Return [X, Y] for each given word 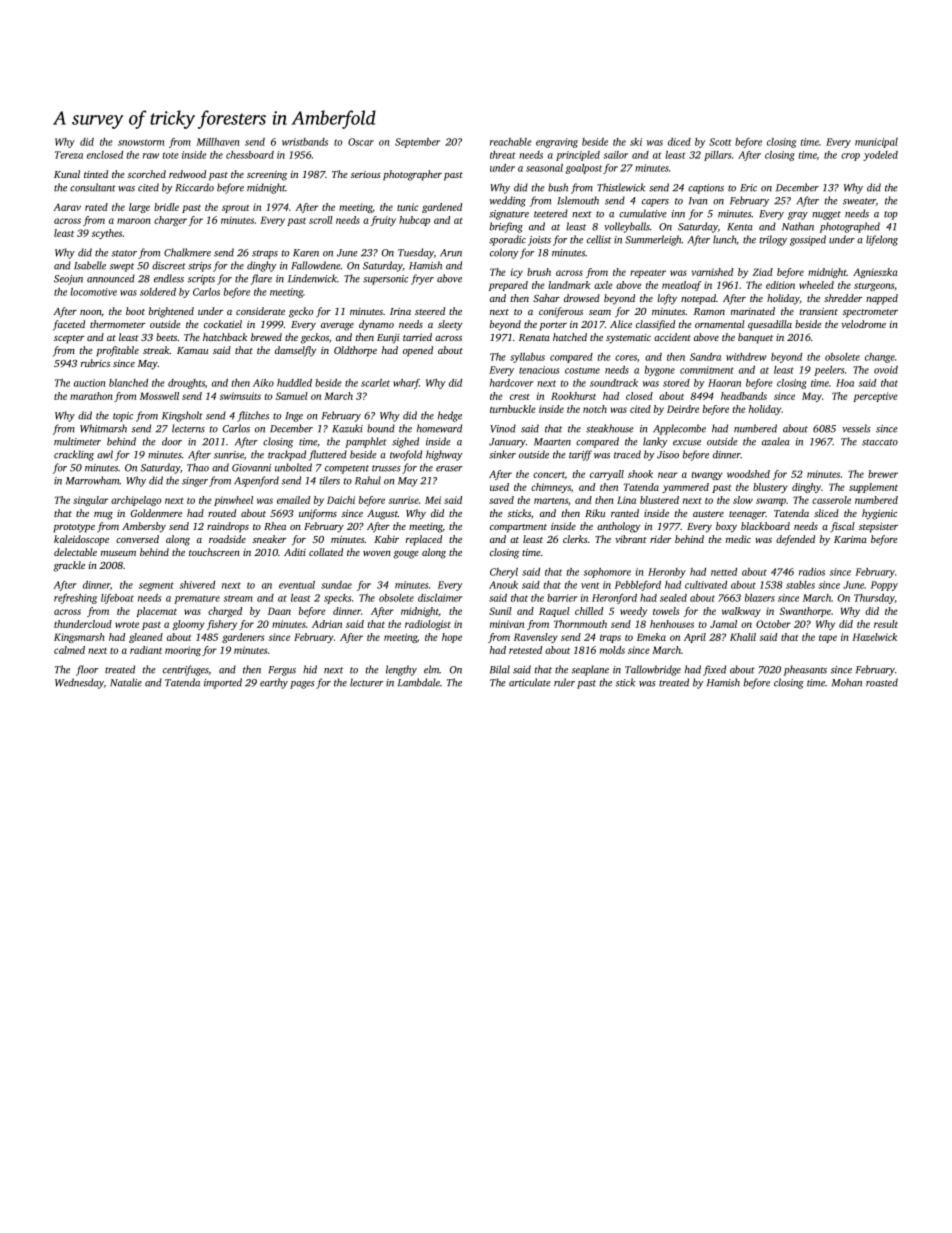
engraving [557, 143]
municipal [876, 143]
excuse [687, 443]
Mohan [847, 682]
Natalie [126, 682]
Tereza [69, 155]
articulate [530, 682]
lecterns [188, 428]
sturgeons [874, 287]
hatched [570, 337]
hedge [450, 416]
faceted [69, 325]
